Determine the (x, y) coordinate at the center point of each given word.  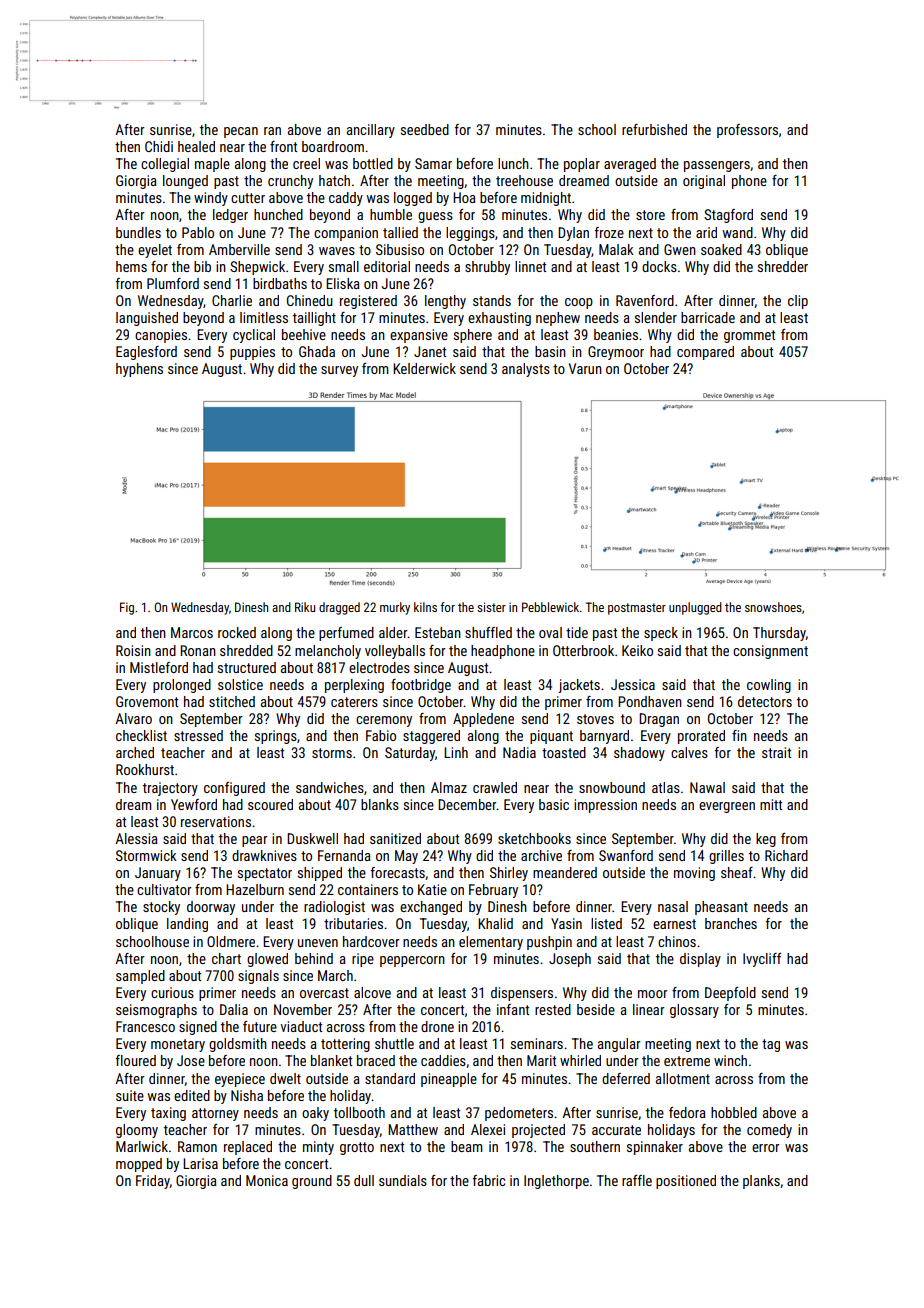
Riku (305, 607)
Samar (433, 163)
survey (339, 371)
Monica (267, 1180)
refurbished (654, 129)
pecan (241, 132)
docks (659, 266)
